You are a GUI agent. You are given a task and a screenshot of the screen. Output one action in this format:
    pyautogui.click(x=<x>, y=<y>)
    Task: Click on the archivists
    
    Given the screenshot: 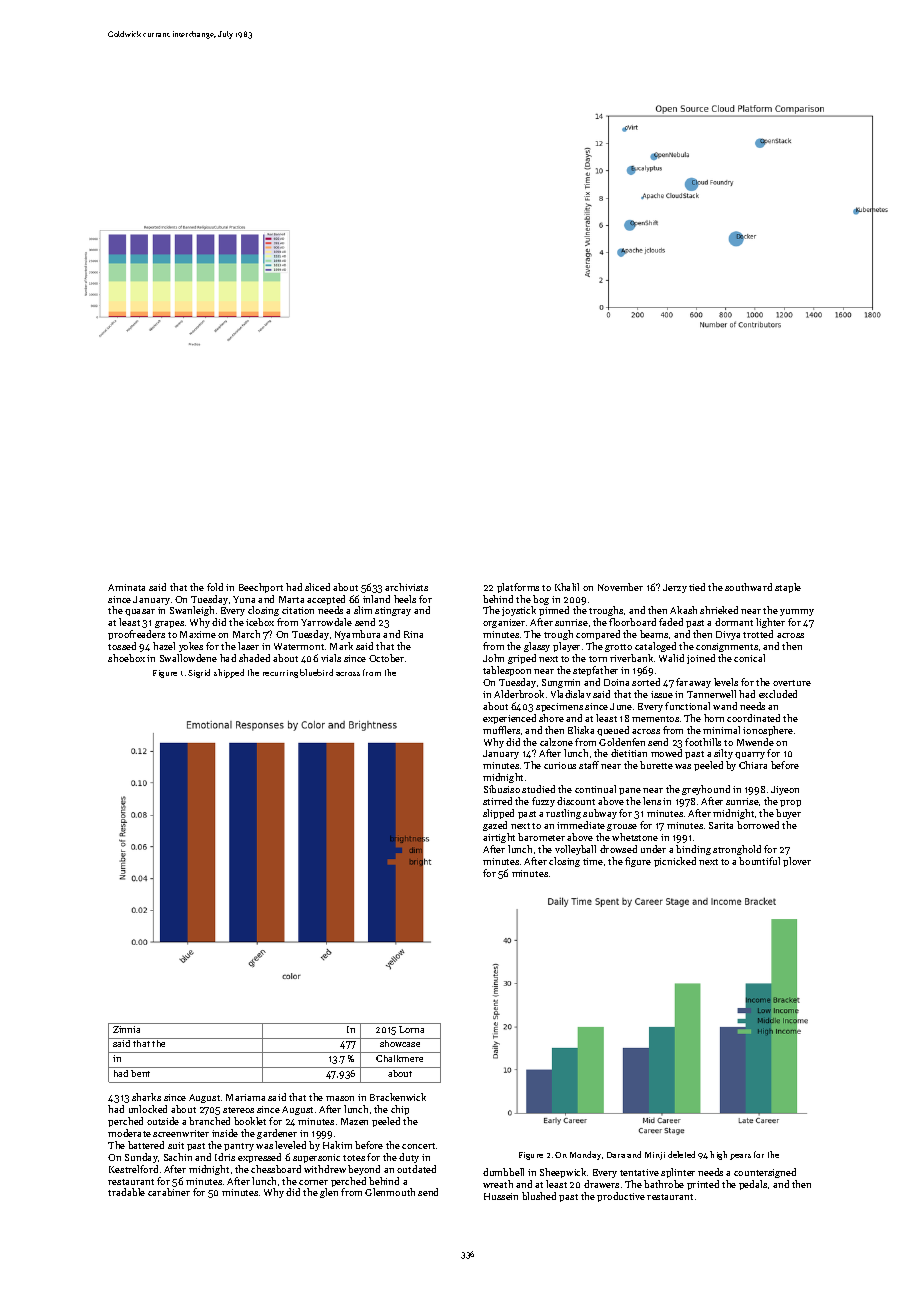 What is the action you would take?
    pyautogui.click(x=406, y=587)
